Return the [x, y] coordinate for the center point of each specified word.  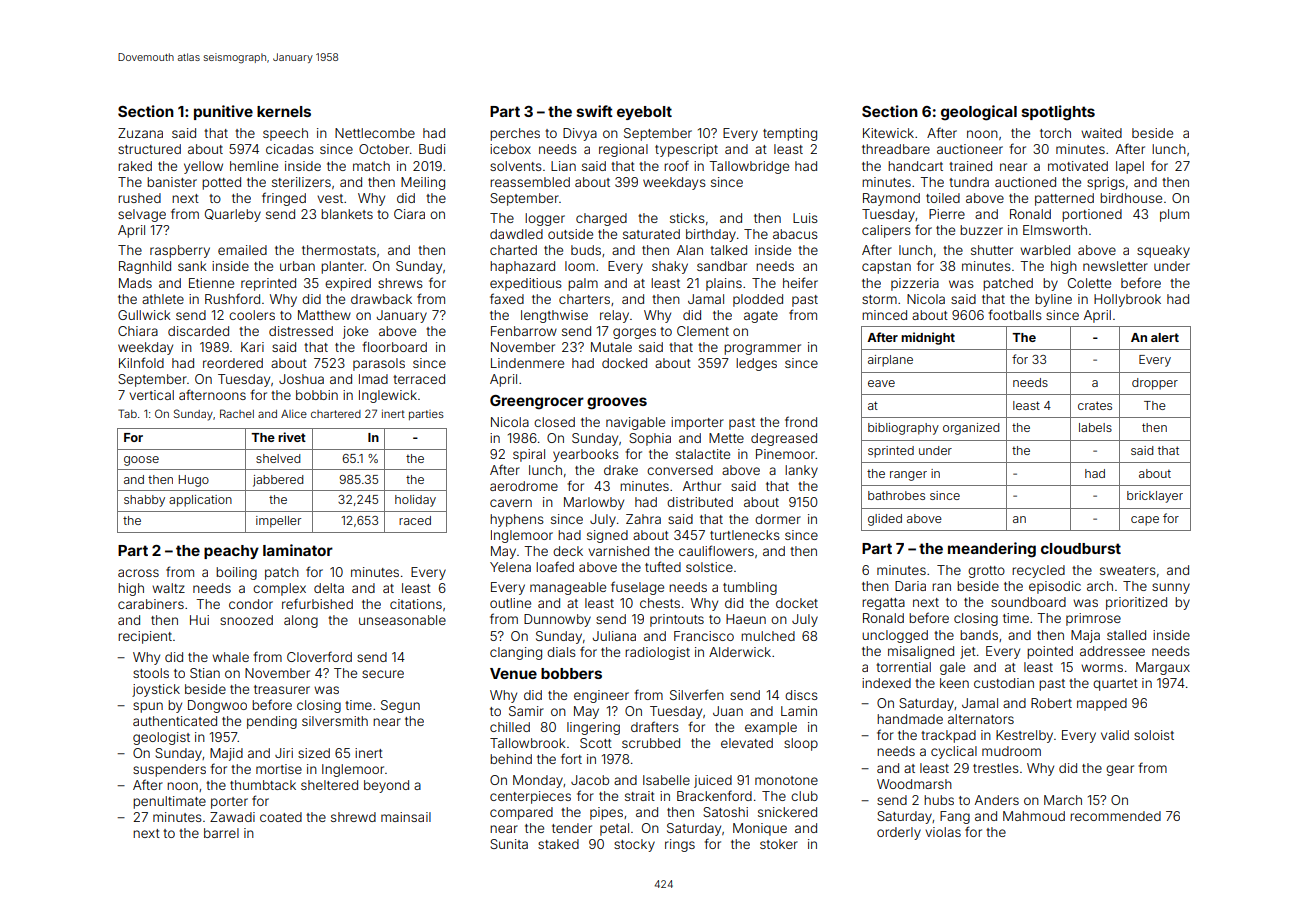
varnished [618, 551]
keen [954, 683]
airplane [890, 361]
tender [572, 828]
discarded [198, 331]
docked [624, 363]
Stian [205, 673]
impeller [278, 522]
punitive [223, 112]
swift [595, 111]
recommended [1115, 816]
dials [561, 652]
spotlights [1058, 113]
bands [979, 635]
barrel [221, 833]
